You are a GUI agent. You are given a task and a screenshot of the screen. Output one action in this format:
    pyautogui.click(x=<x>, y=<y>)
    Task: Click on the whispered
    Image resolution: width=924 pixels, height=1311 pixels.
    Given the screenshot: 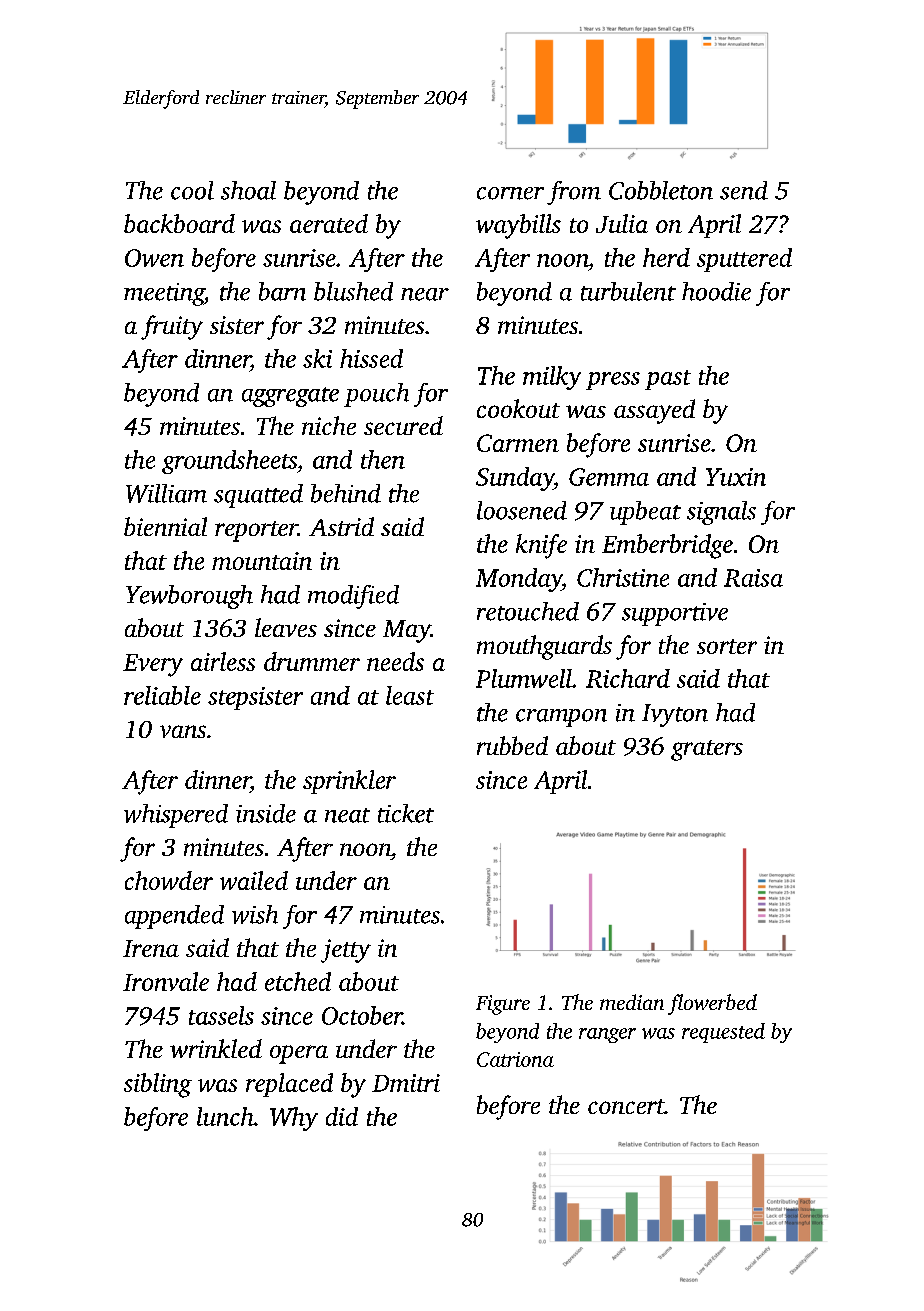 What is the action you would take?
    pyautogui.click(x=176, y=816)
